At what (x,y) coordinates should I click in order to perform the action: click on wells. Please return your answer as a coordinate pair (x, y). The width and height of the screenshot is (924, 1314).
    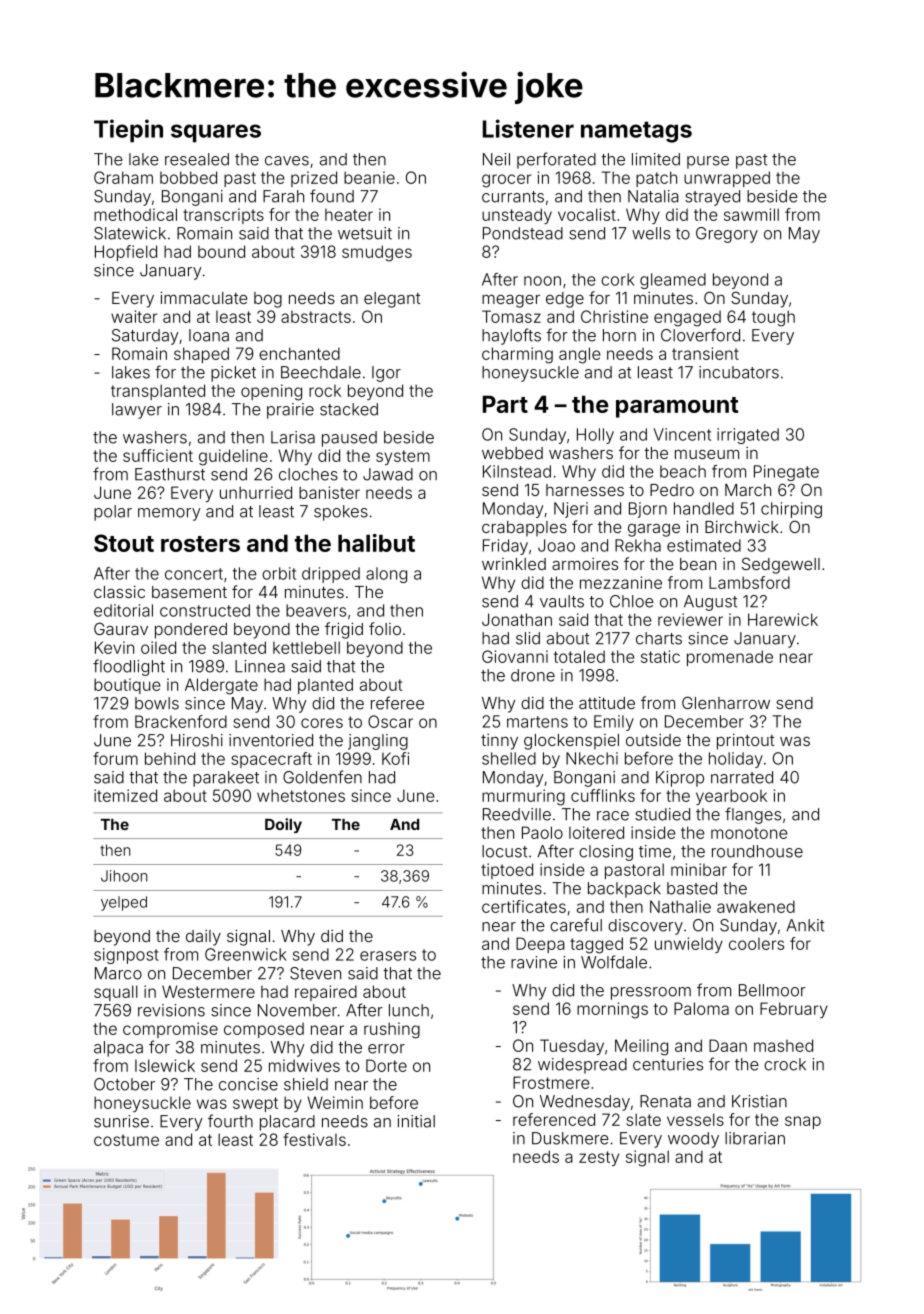
    Looking at the image, I should click on (651, 233).
